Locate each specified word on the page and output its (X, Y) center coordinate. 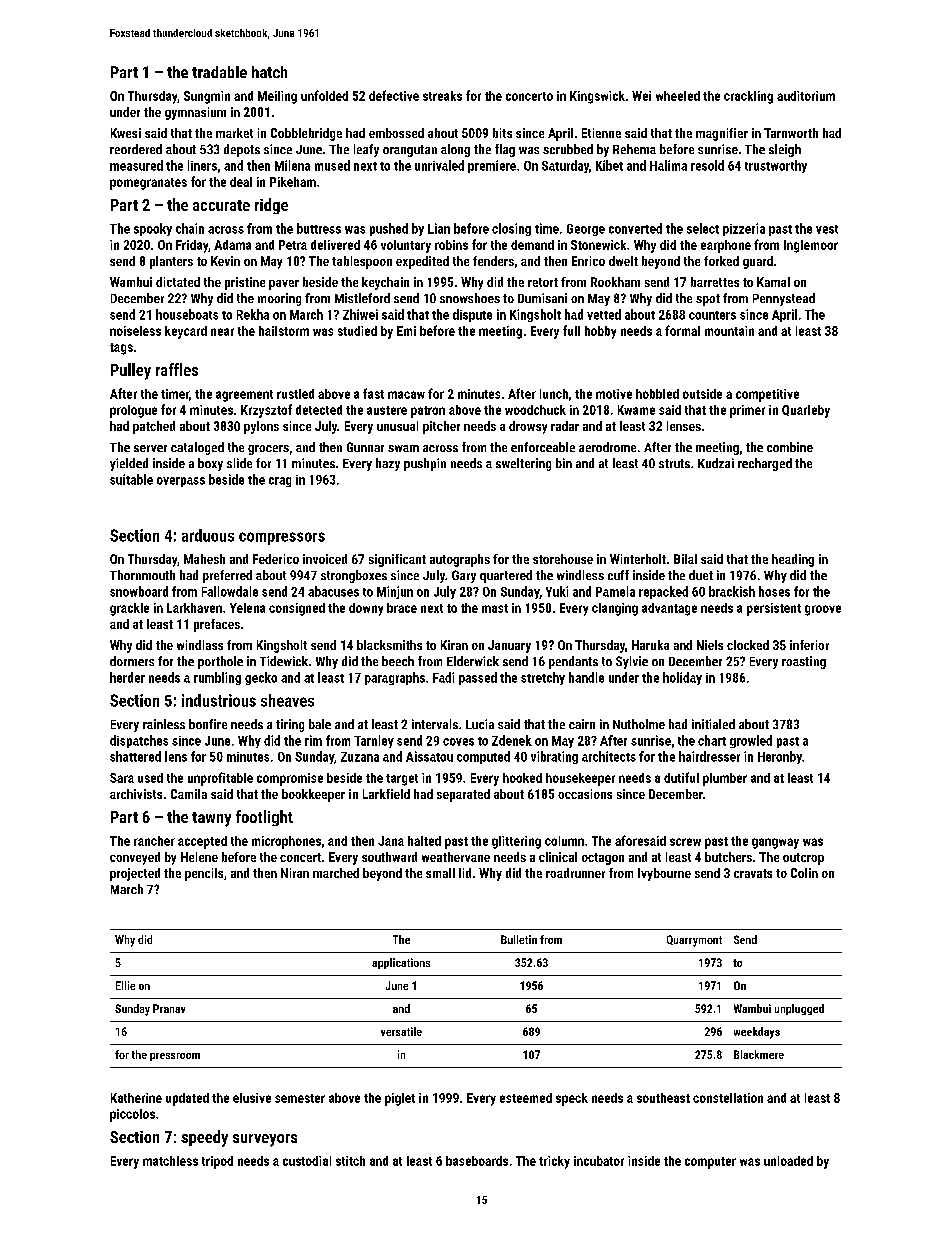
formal (682, 330)
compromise (290, 779)
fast (373, 393)
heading (793, 560)
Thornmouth (142, 575)
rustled (295, 394)
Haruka (650, 645)
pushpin (425, 464)
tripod (217, 1162)
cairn (582, 724)
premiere (492, 166)
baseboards (477, 1161)
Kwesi (126, 133)
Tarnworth (791, 133)
